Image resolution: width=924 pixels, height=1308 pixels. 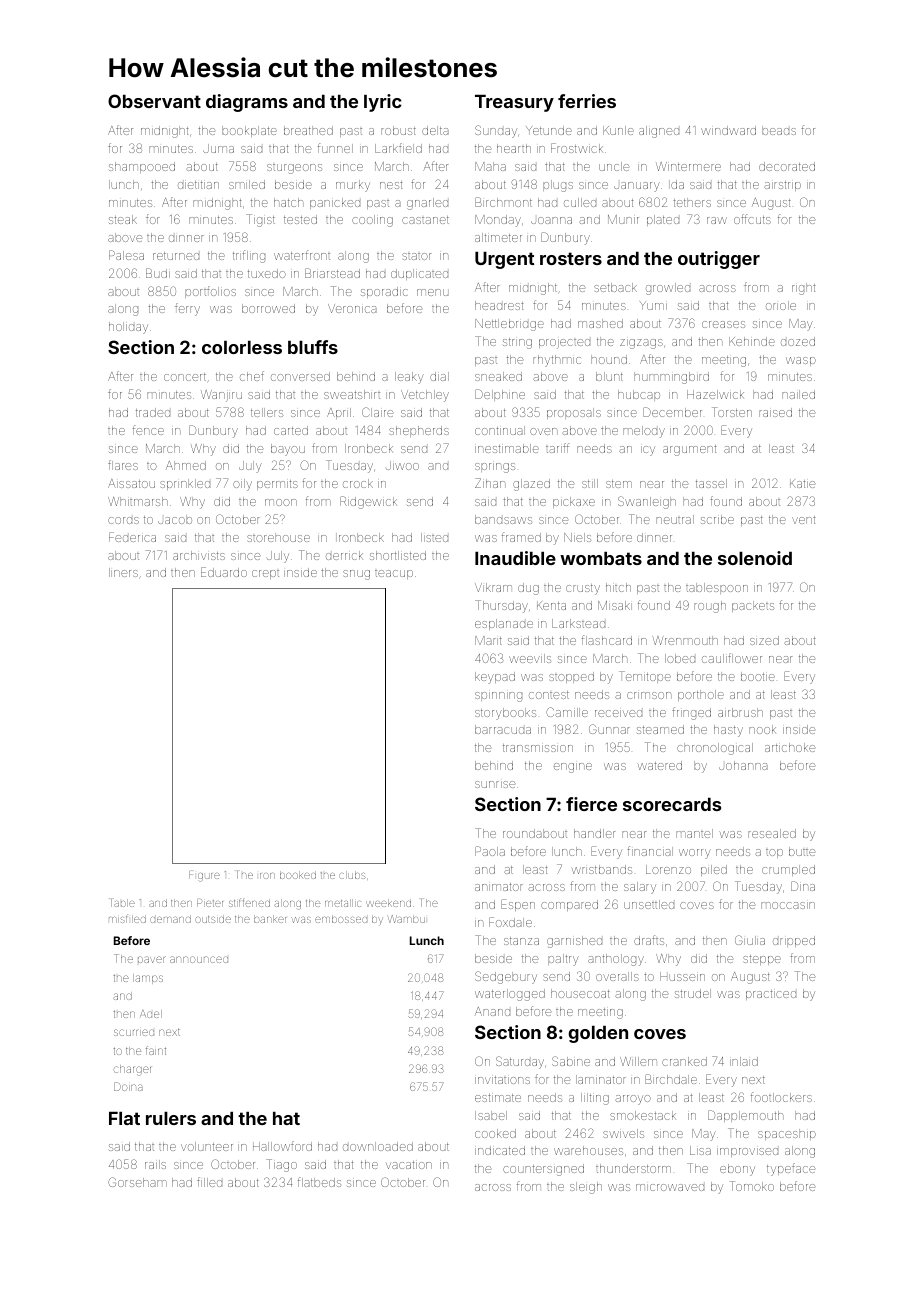 What do you see at coordinates (288, 202) in the page?
I see `hatch` at bounding box center [288, 202].
